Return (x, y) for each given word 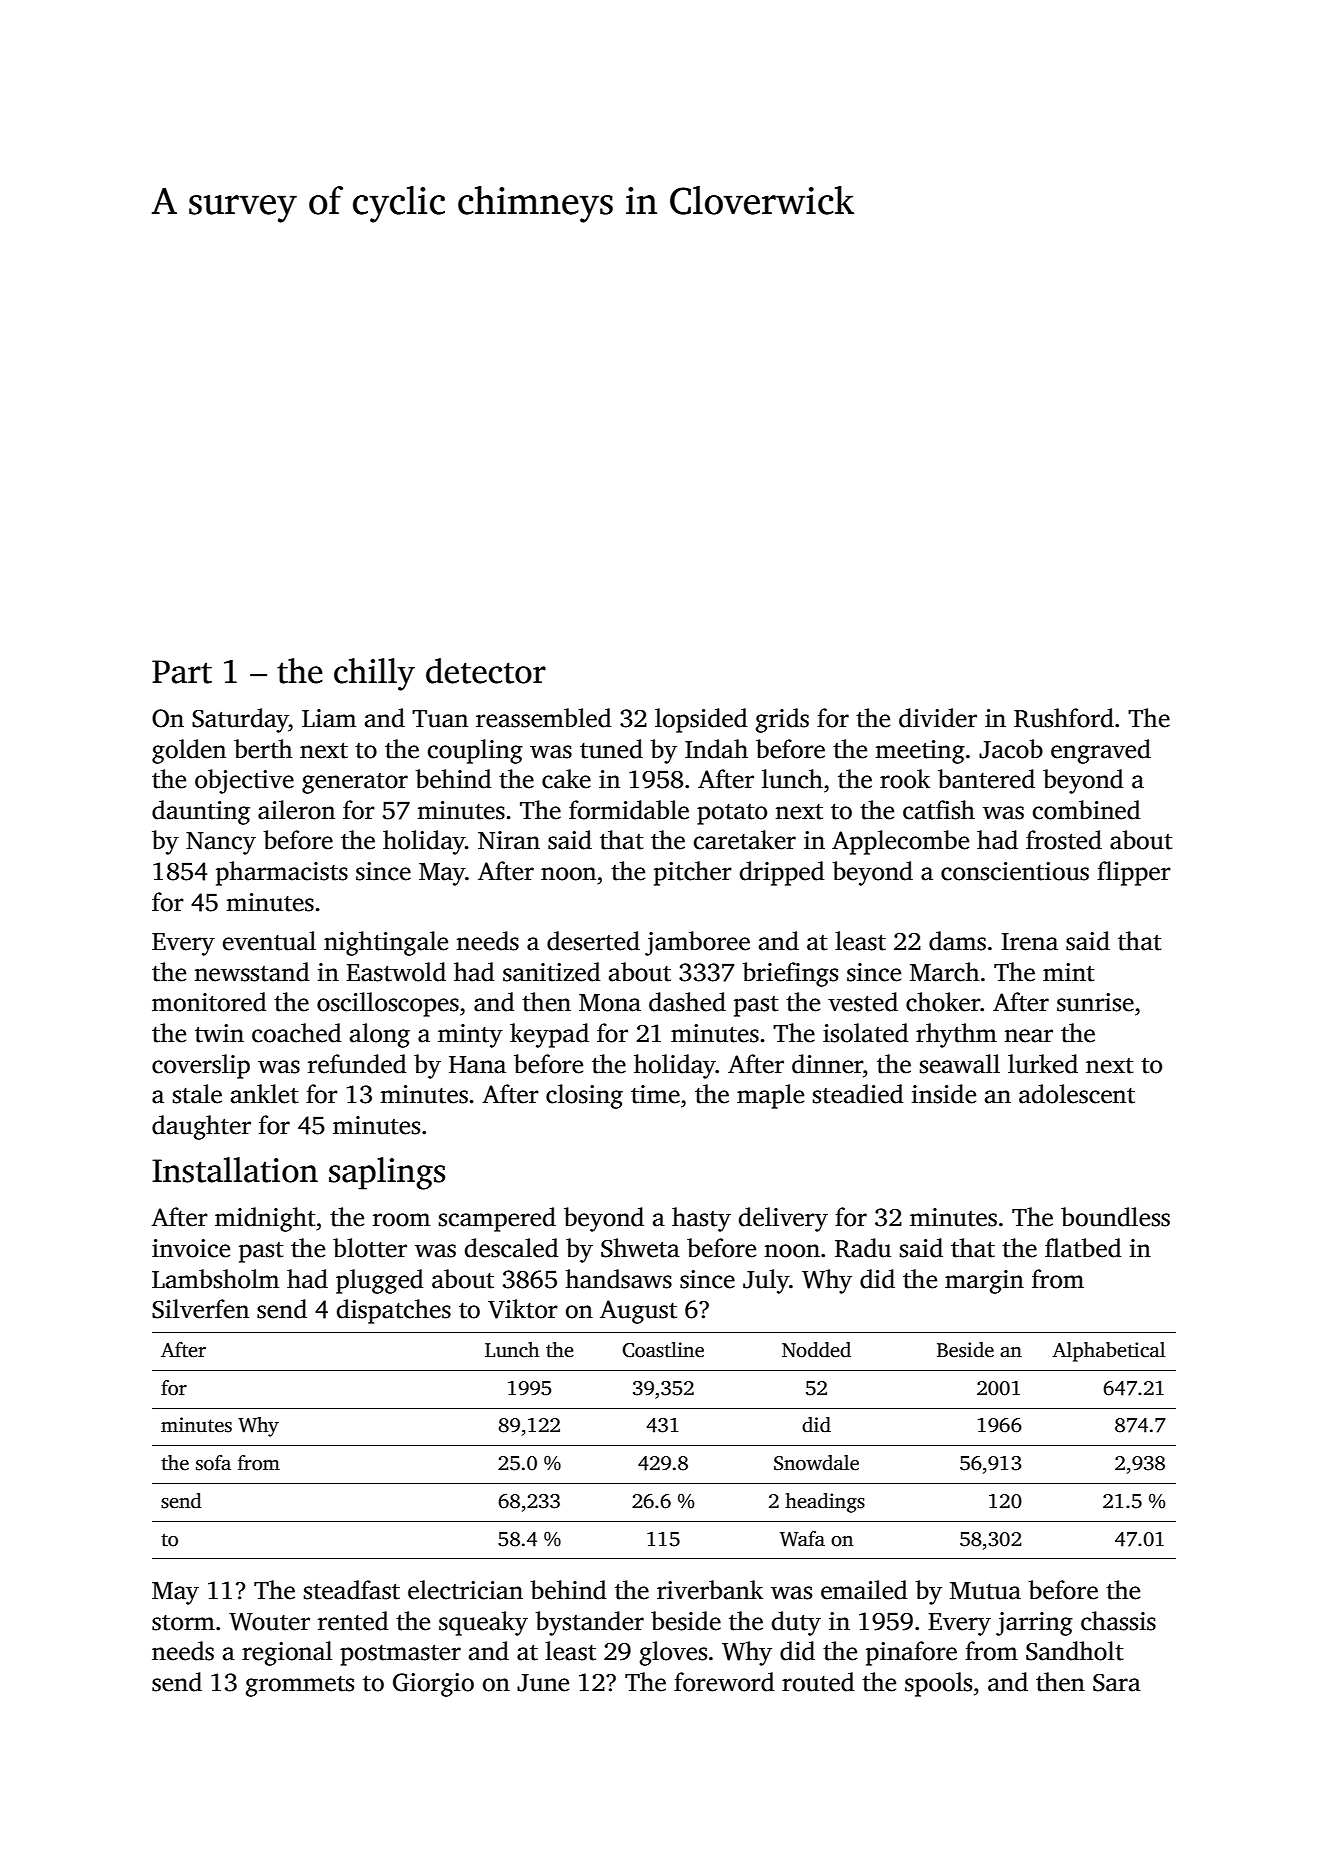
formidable (629, 810)
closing (584, 1096)
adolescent (1077, 1094)
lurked (1043, 1064)
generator (355, 783)
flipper (1134, 873)
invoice (191, 1248)
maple (770, 1096)
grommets (300, 1686)
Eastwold (396, 972)
